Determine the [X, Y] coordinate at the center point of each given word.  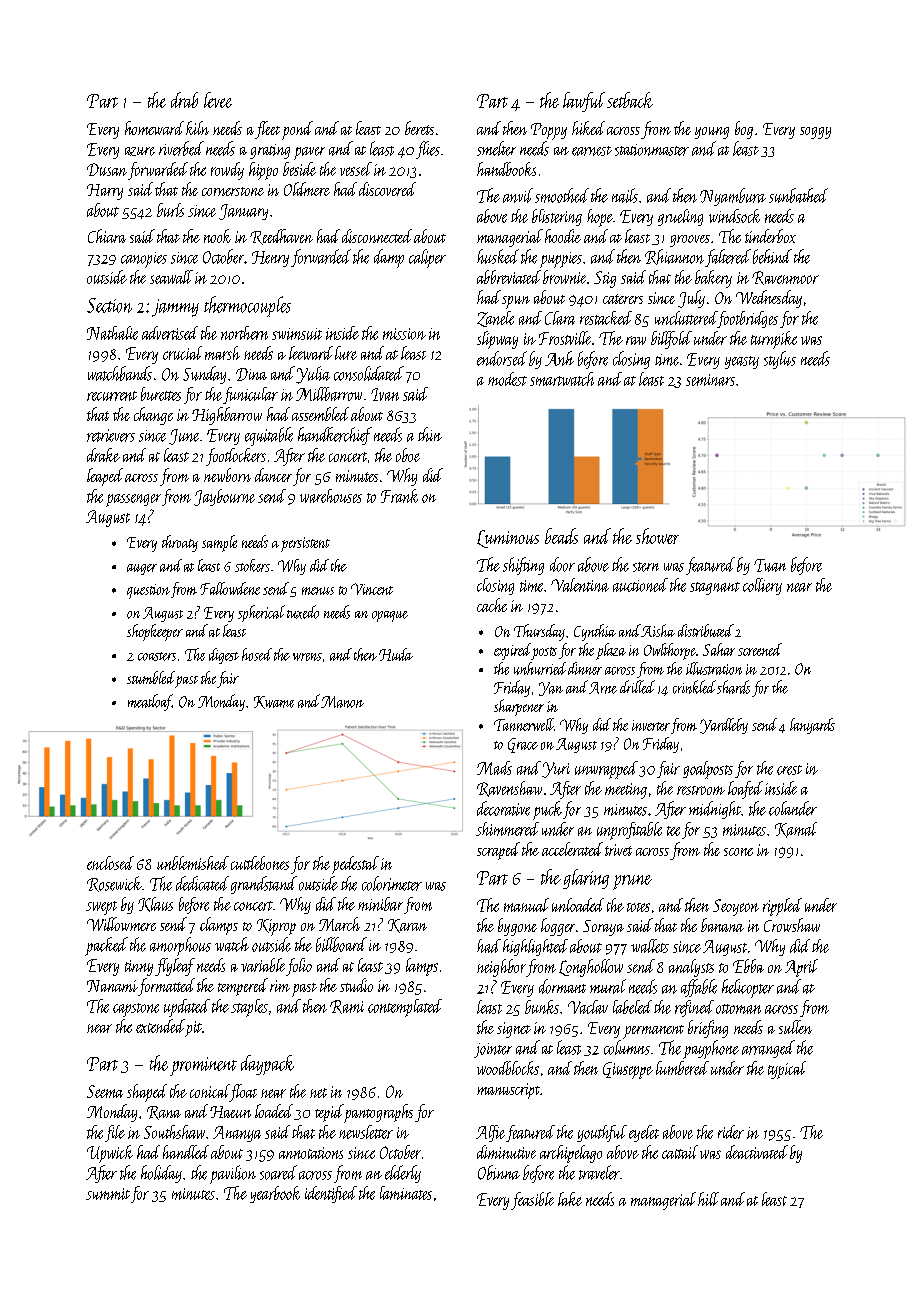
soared [278, 1172]
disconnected [377, 236]
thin [430, 434]
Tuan [770, 565]
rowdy [227, 171]
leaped [105, 477]
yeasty [742, 362]
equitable [269, 436]
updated [187, 1008]
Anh [559, 358]
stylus [780, 360]
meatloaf [150, 702]
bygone [517, 927]
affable [699, 988]
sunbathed [798, 195]
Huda [396, 654]
